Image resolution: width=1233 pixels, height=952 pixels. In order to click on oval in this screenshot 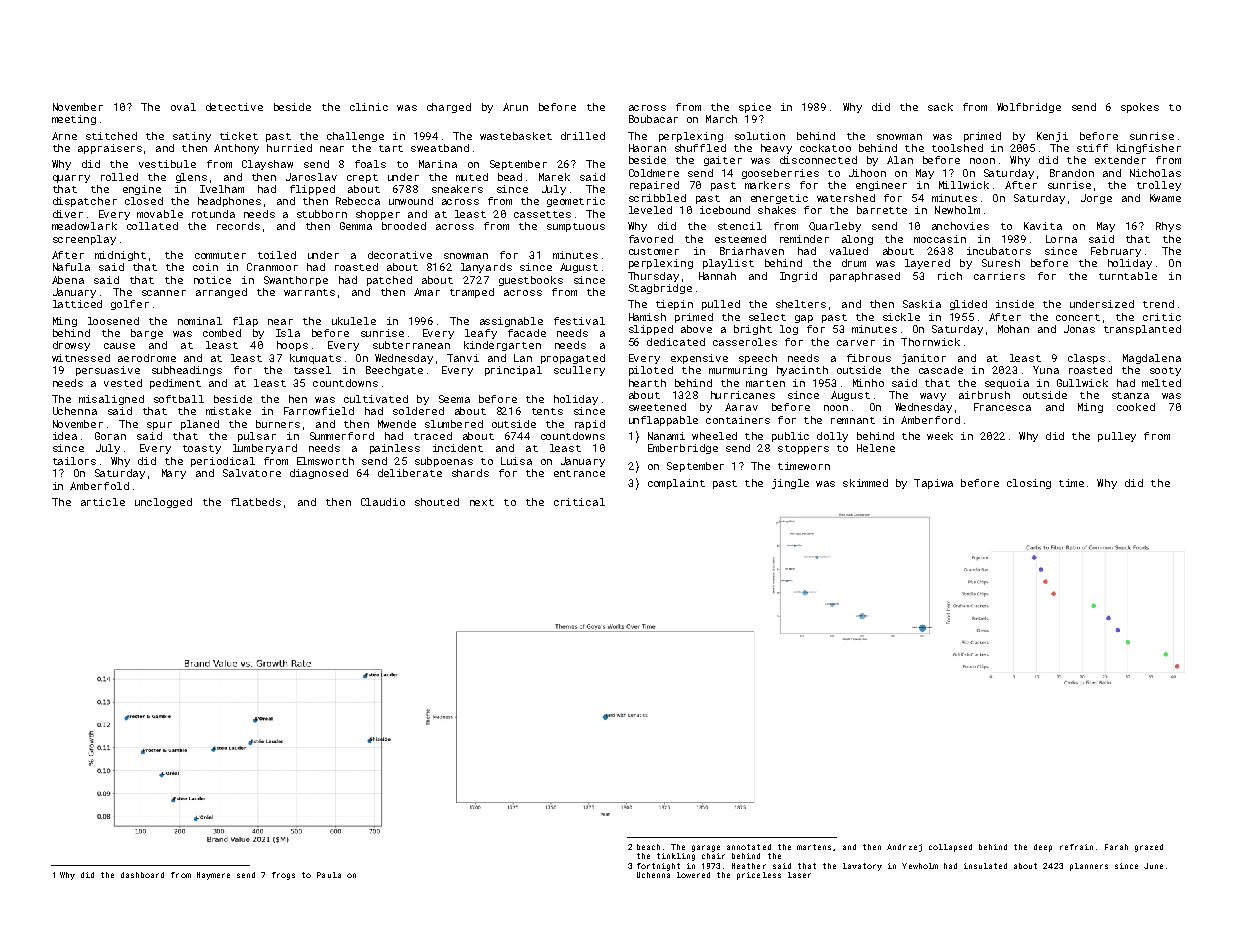, I will do `click(183, 107)`.
